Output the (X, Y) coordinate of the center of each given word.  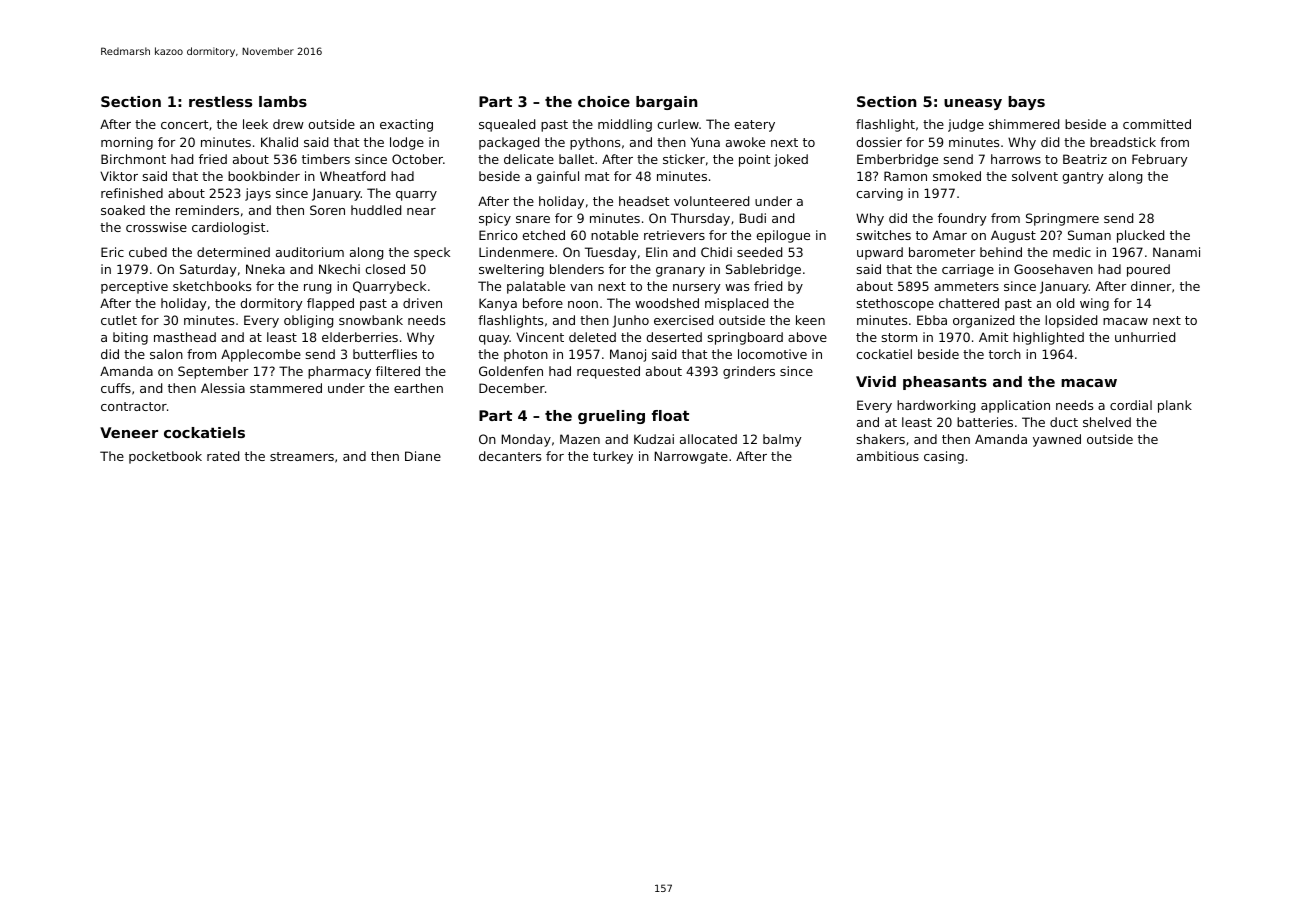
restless (220, 101)
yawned (1057, 440)
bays (1026, 103)
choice (604, 101)
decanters (510, 456)
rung (317, 289)
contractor (134, 406)
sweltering (511, 270)
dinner (1151, 286)
